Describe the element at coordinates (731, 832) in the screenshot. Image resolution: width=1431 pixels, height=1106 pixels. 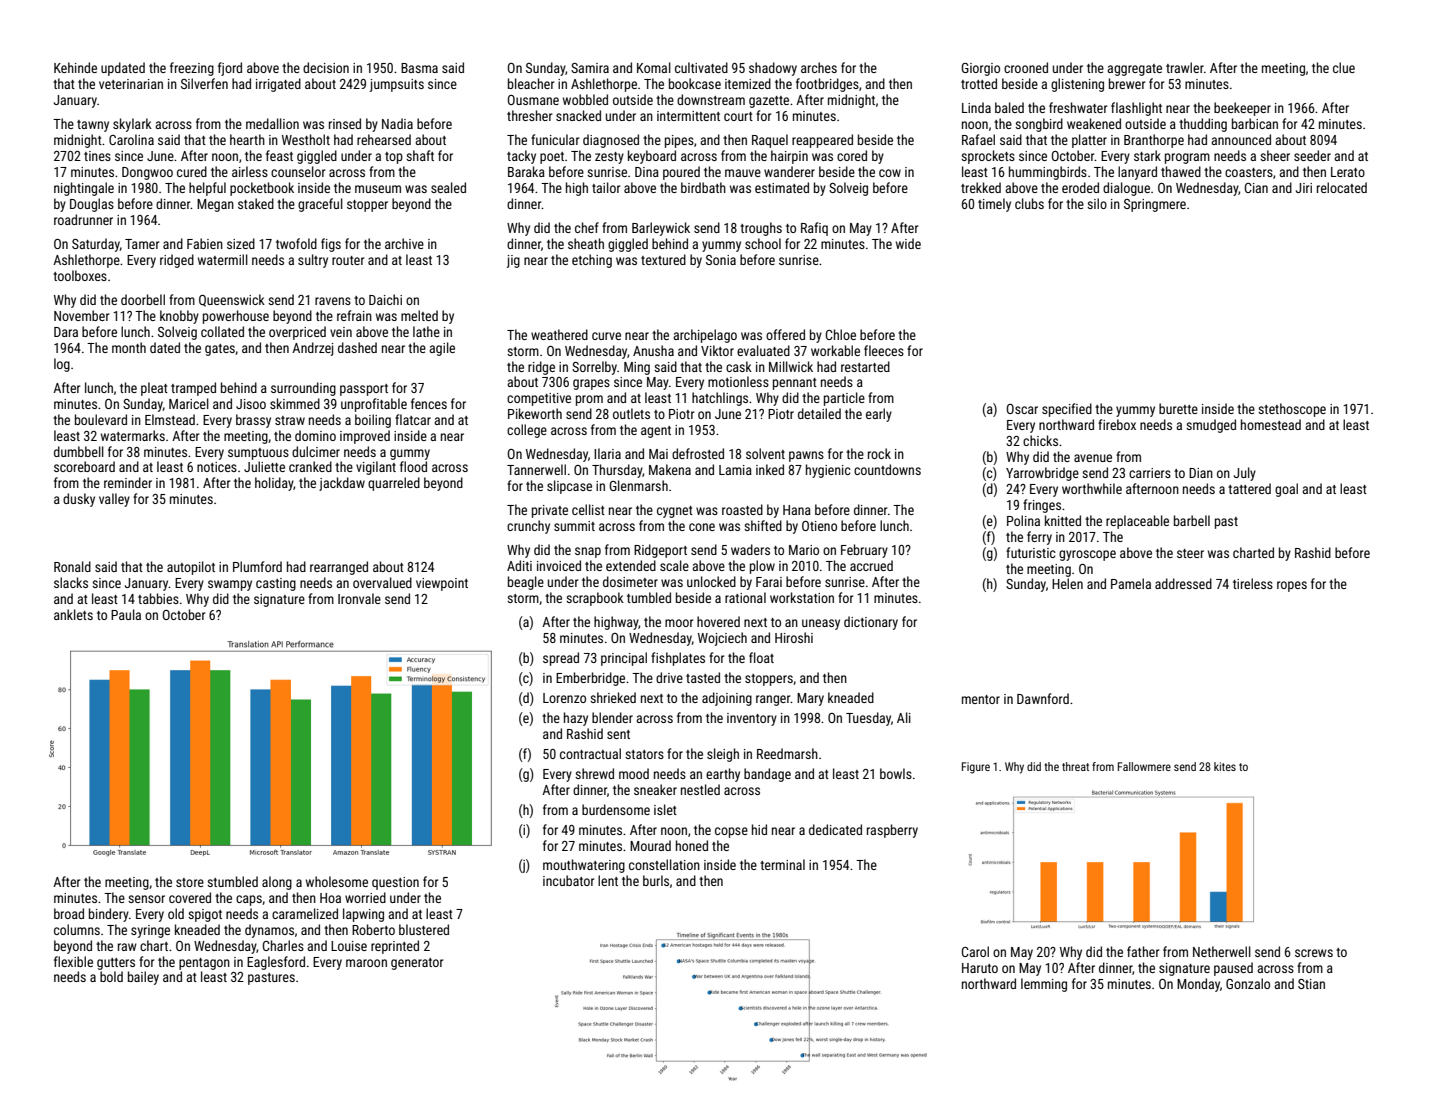
I see `copse` at that location.
